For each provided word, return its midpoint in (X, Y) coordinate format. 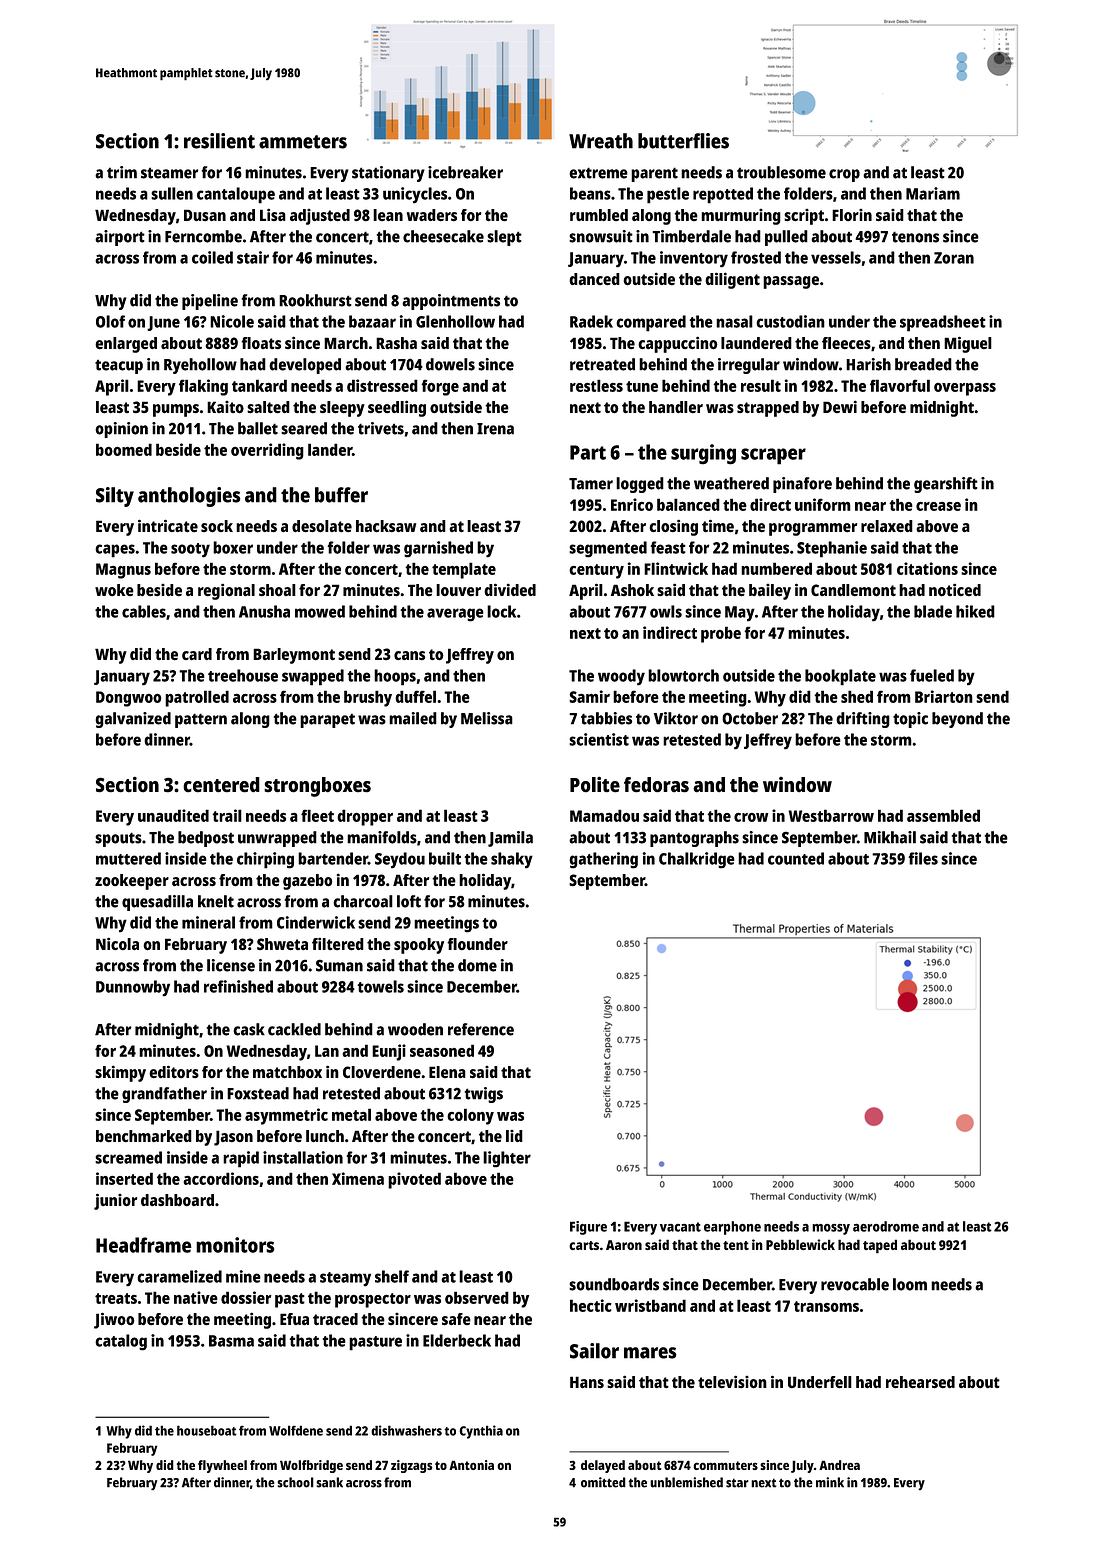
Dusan (205, 215)
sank (329, 1482)
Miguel (968, 344)
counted (796, 858)
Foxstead (258, 1093)
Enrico (632, 504)
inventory (694, 259)
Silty (115, 497)
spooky (419, 946)
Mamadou (604, 815)
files (923, 858)
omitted (603, 1482)
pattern (201, 720)
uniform (823, 504)
